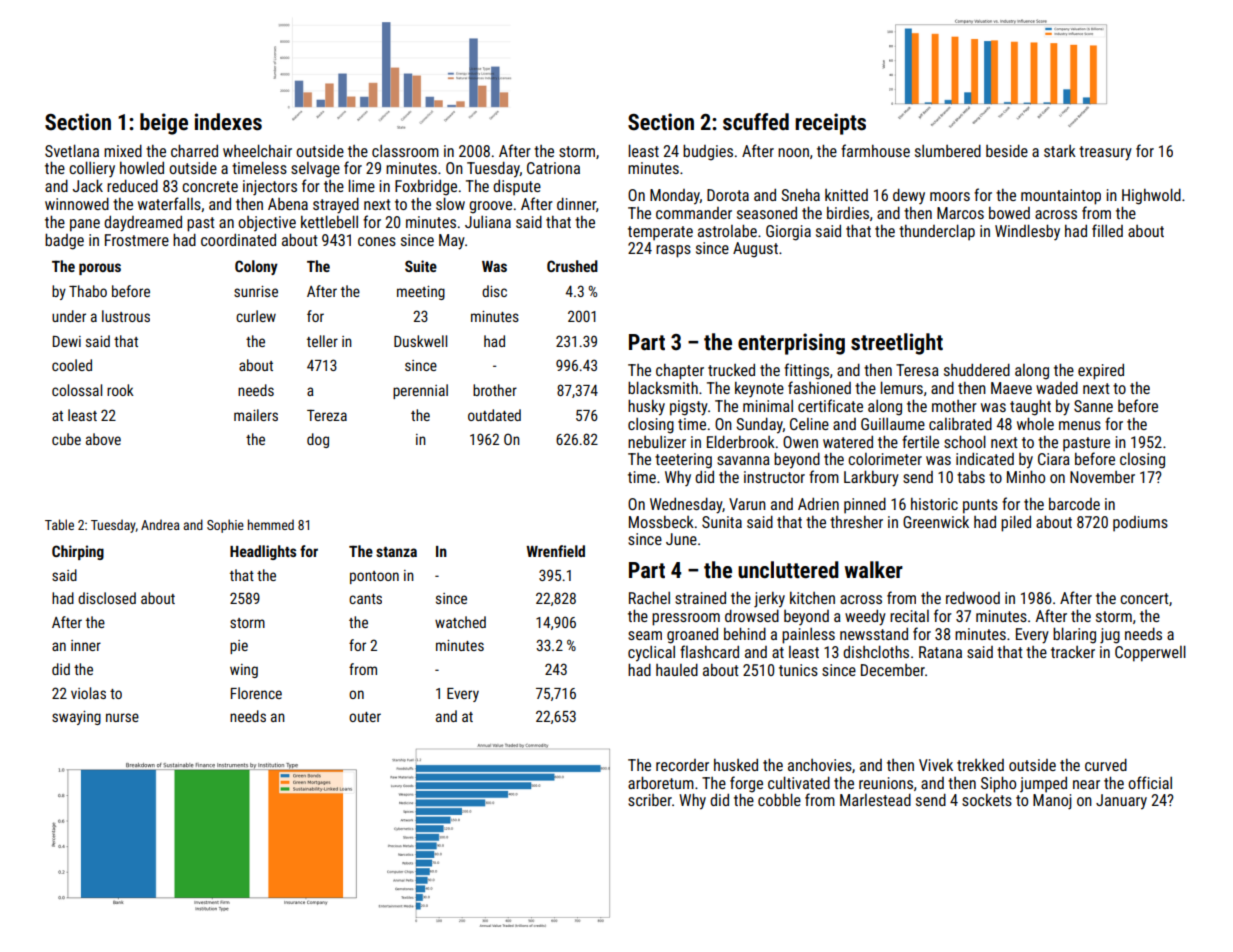 Image resolution: width=1233 pixels, height=952 pixels. What do you see at coordinates (494, 415) in the screenshot?
I see `outdated` at bounding box center [494, 415].
